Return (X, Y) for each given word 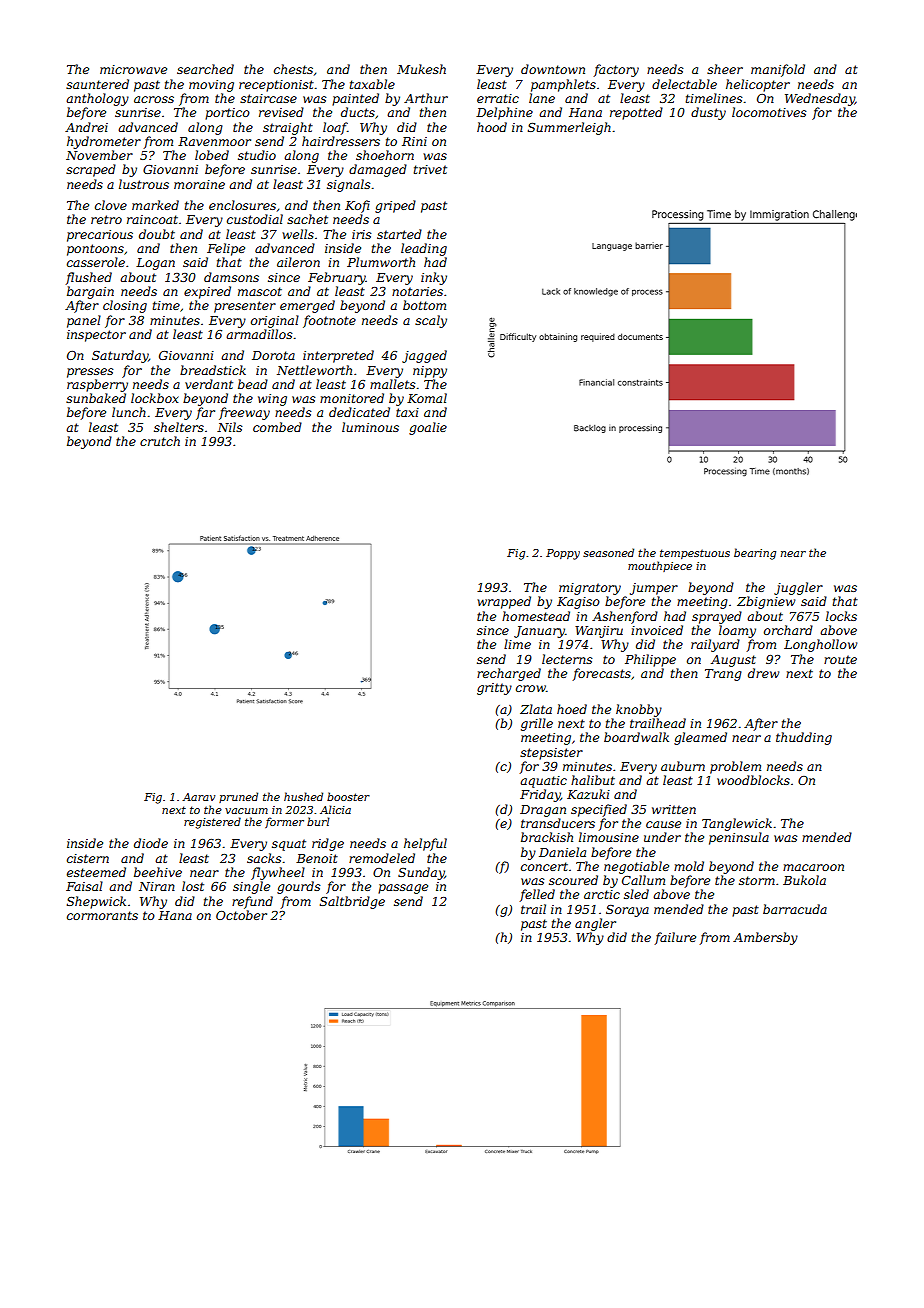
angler (595, 924)
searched (205, 69)
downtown (553, 69)
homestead (536, 616)
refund (252, 902)
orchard (788, 630)
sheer (725, 69)
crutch (160, 441)
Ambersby (765, 938)
